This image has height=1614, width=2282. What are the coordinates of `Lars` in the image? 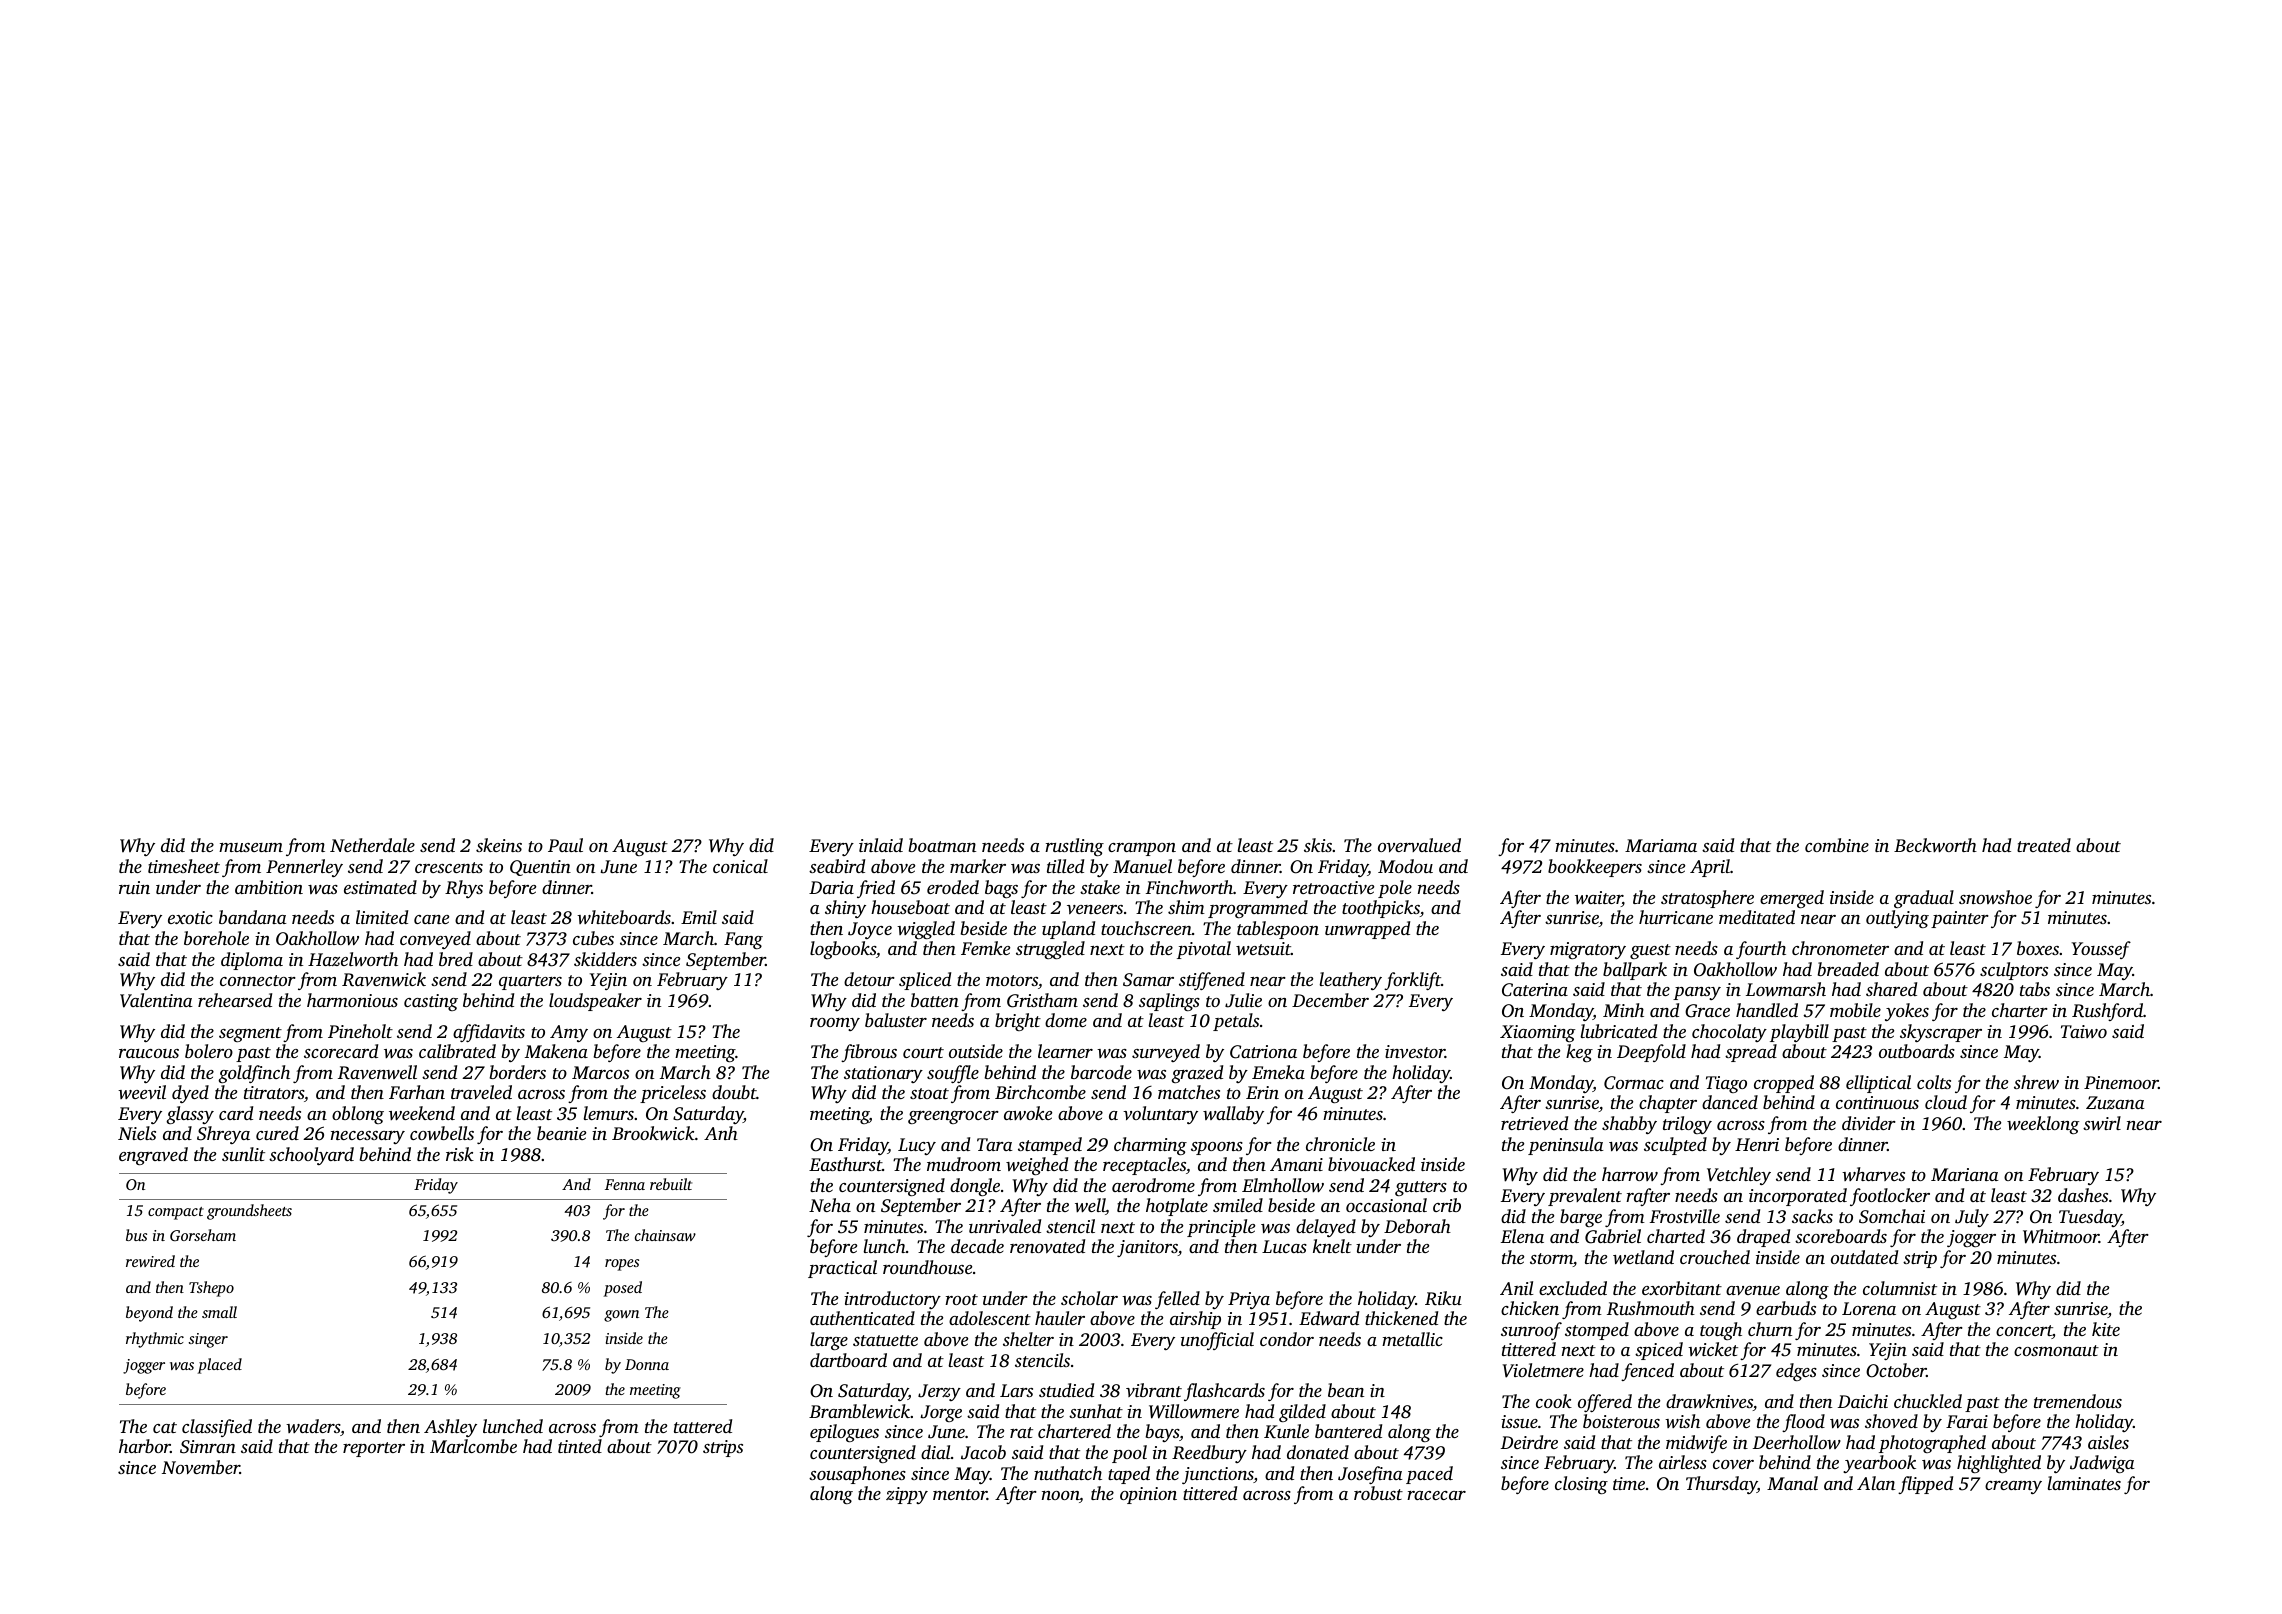 It's located at (1016, 1390).
